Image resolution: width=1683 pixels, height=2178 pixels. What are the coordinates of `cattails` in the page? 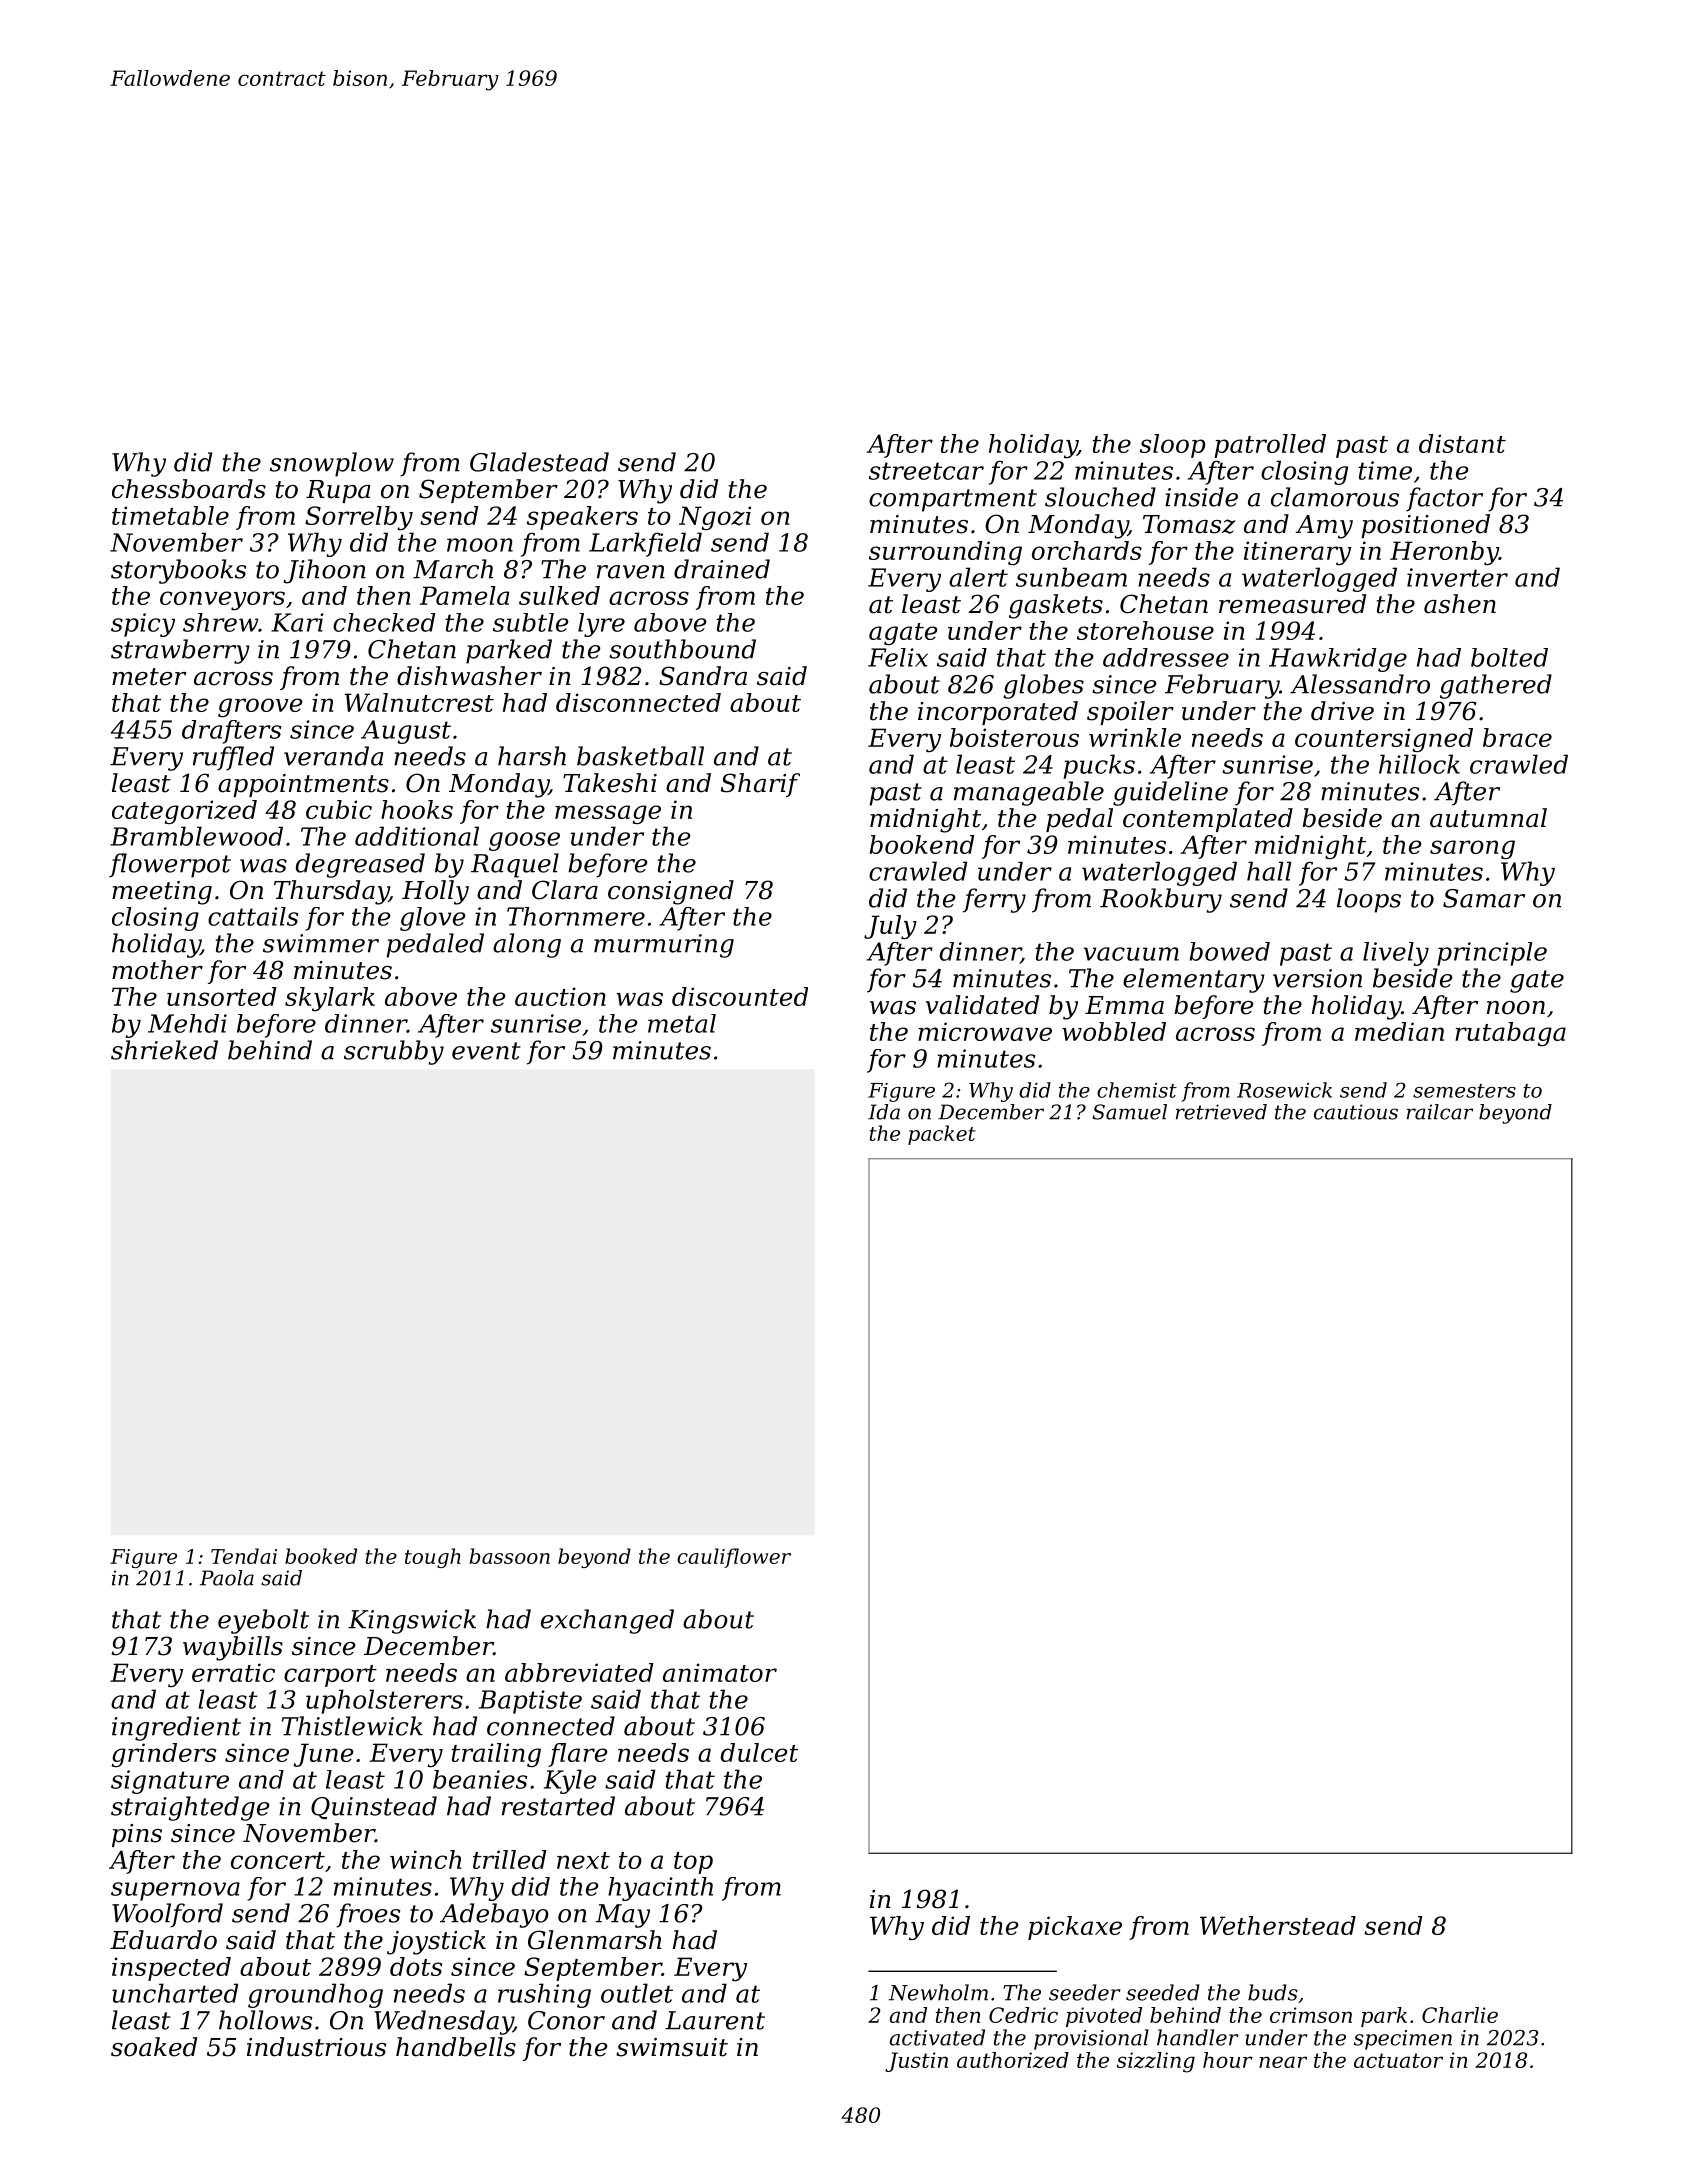 It's located at (253, 916).
